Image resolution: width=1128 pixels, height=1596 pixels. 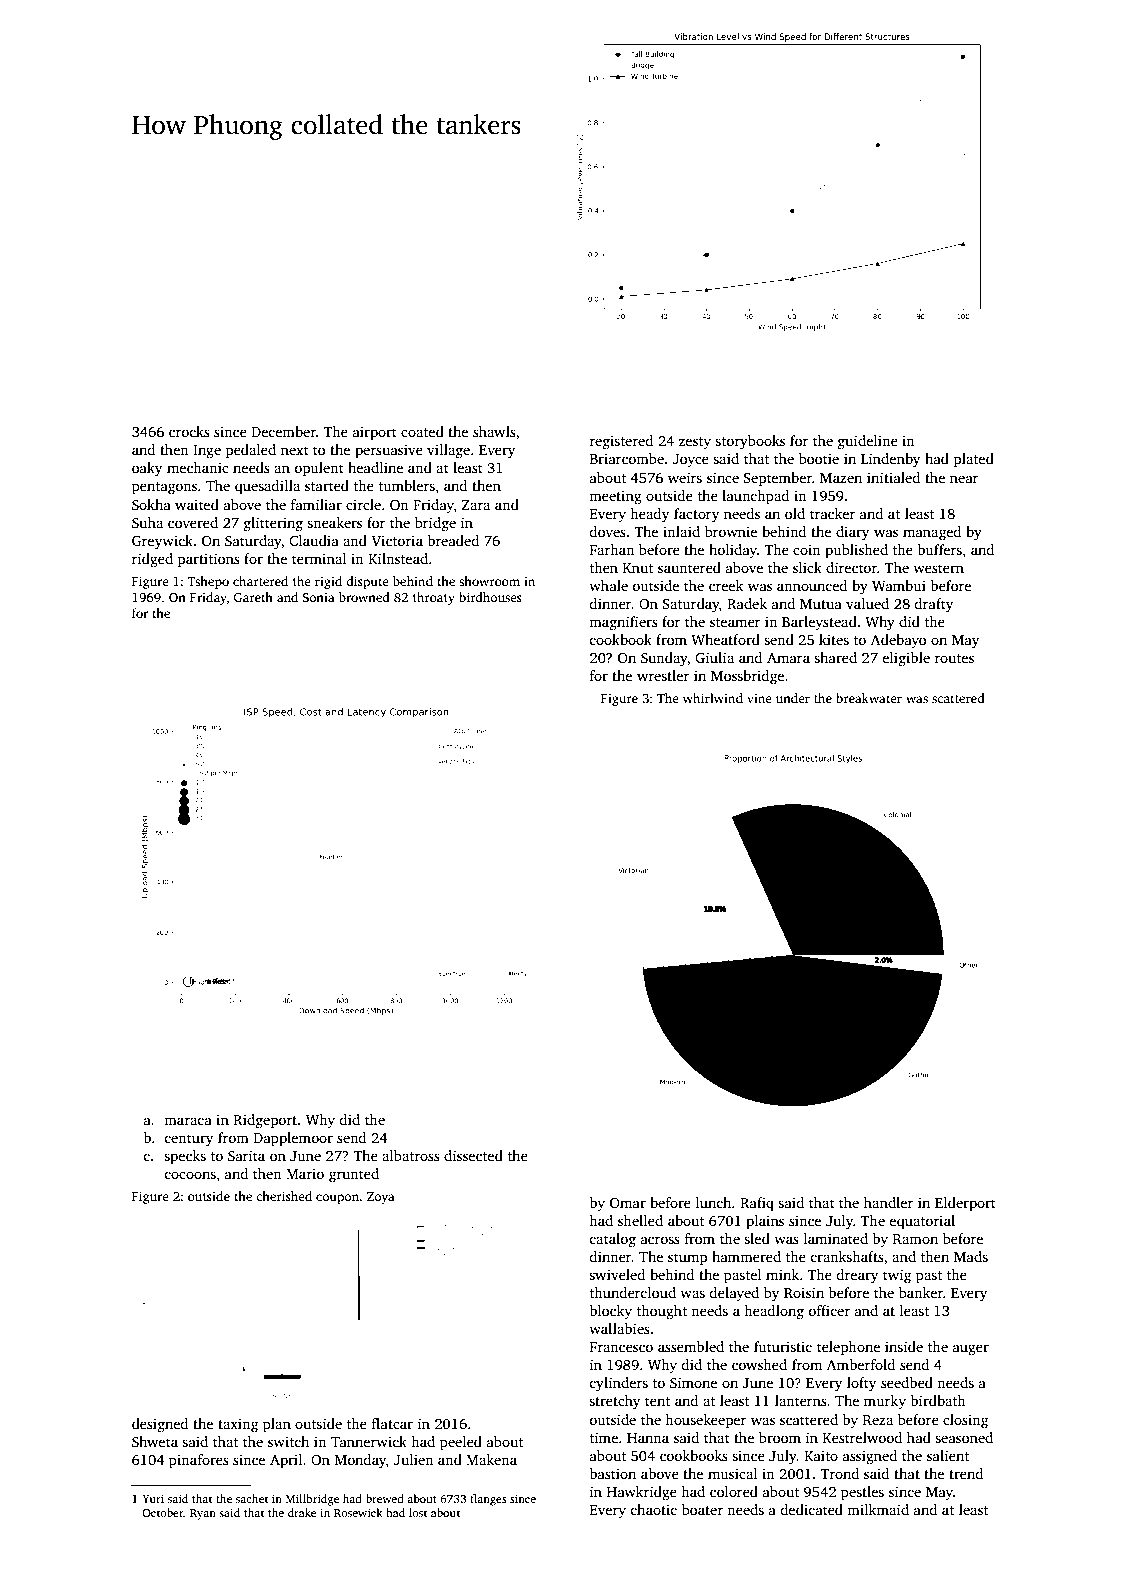 What do you see at coordinates (702, 1509) in the screenshot?
I see `boater` at bounding box center [702, 1509].
